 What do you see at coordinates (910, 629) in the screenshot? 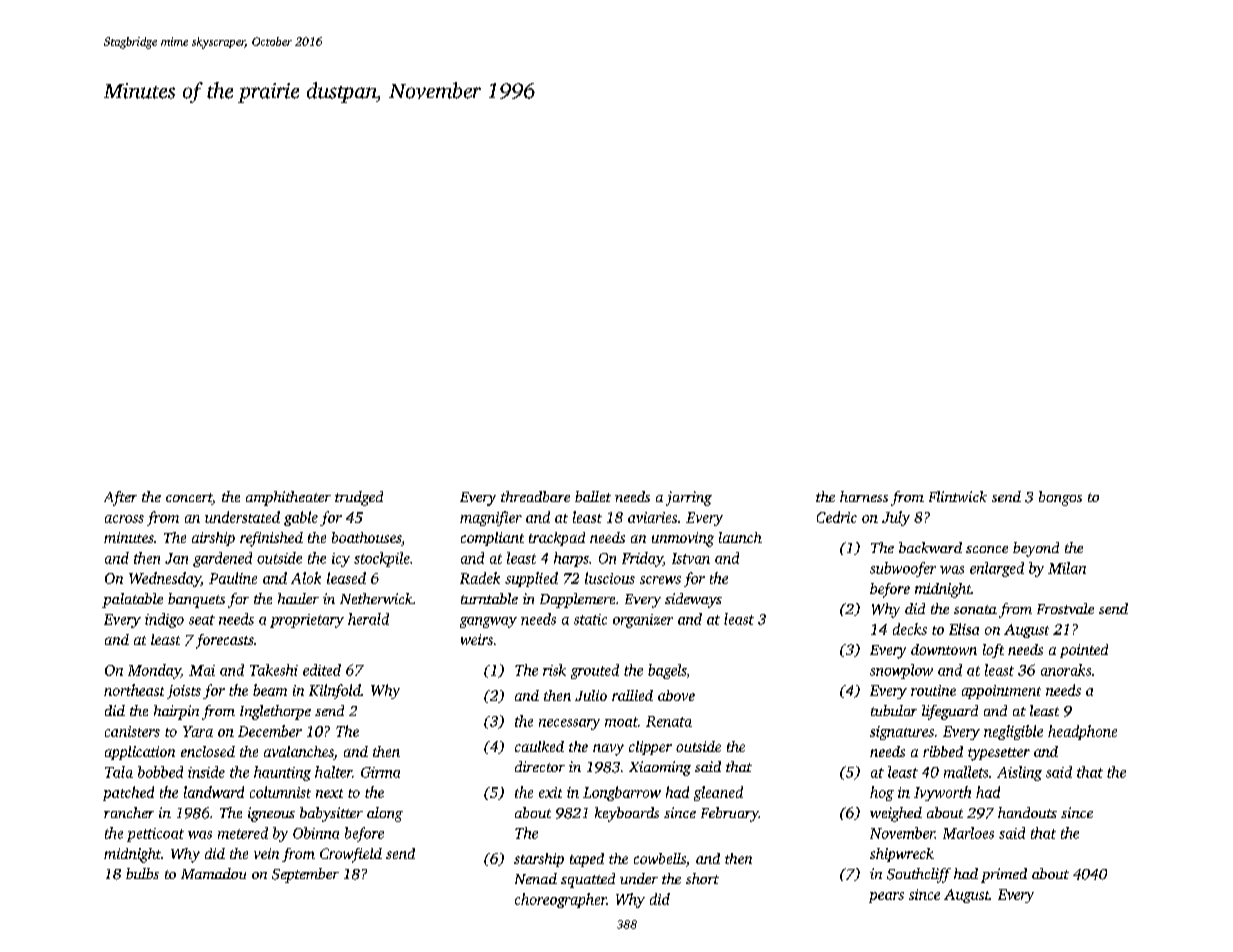
I see `decks` at bounding box center [910, 629].
